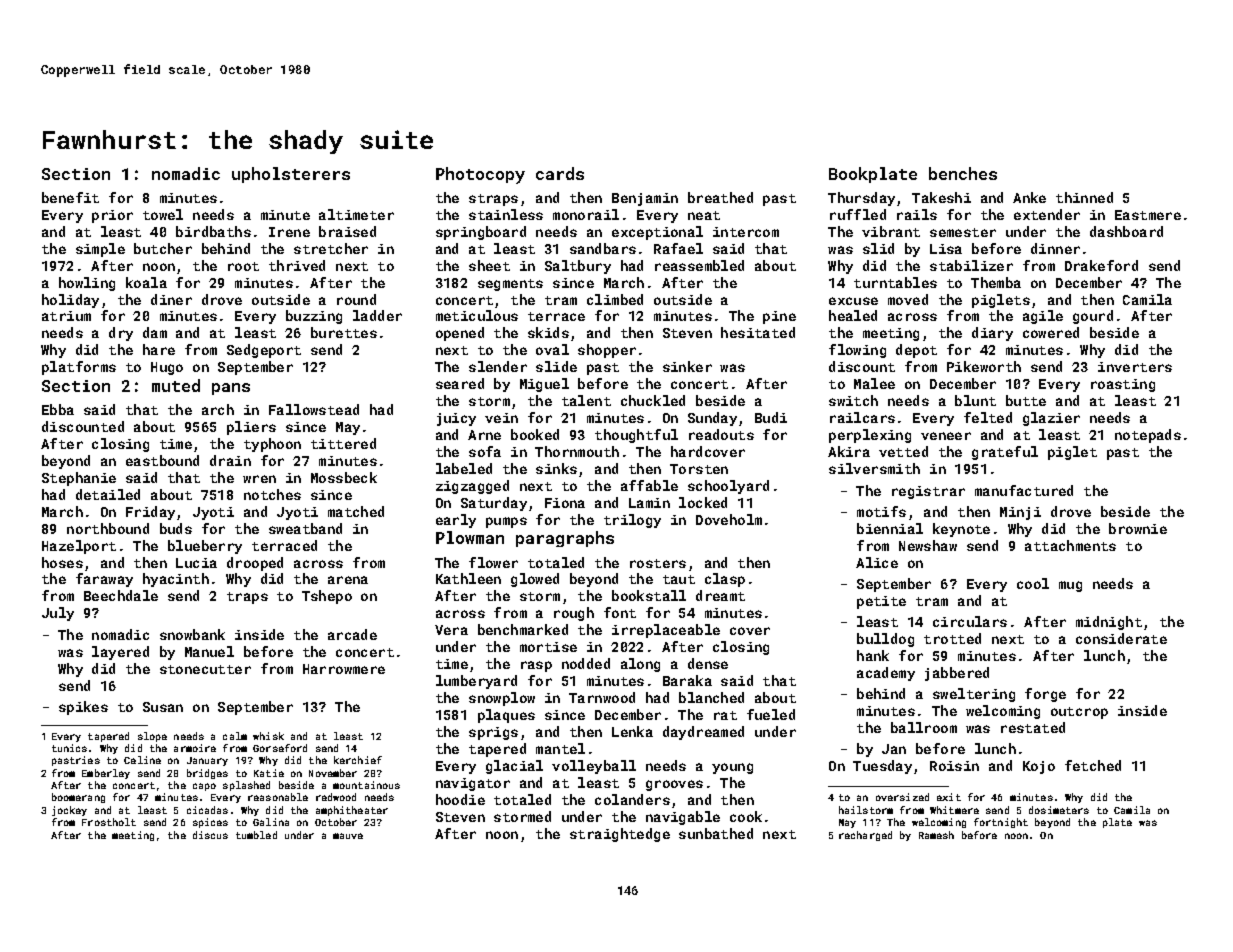  I want to click on holiday, so click(70, 301).
